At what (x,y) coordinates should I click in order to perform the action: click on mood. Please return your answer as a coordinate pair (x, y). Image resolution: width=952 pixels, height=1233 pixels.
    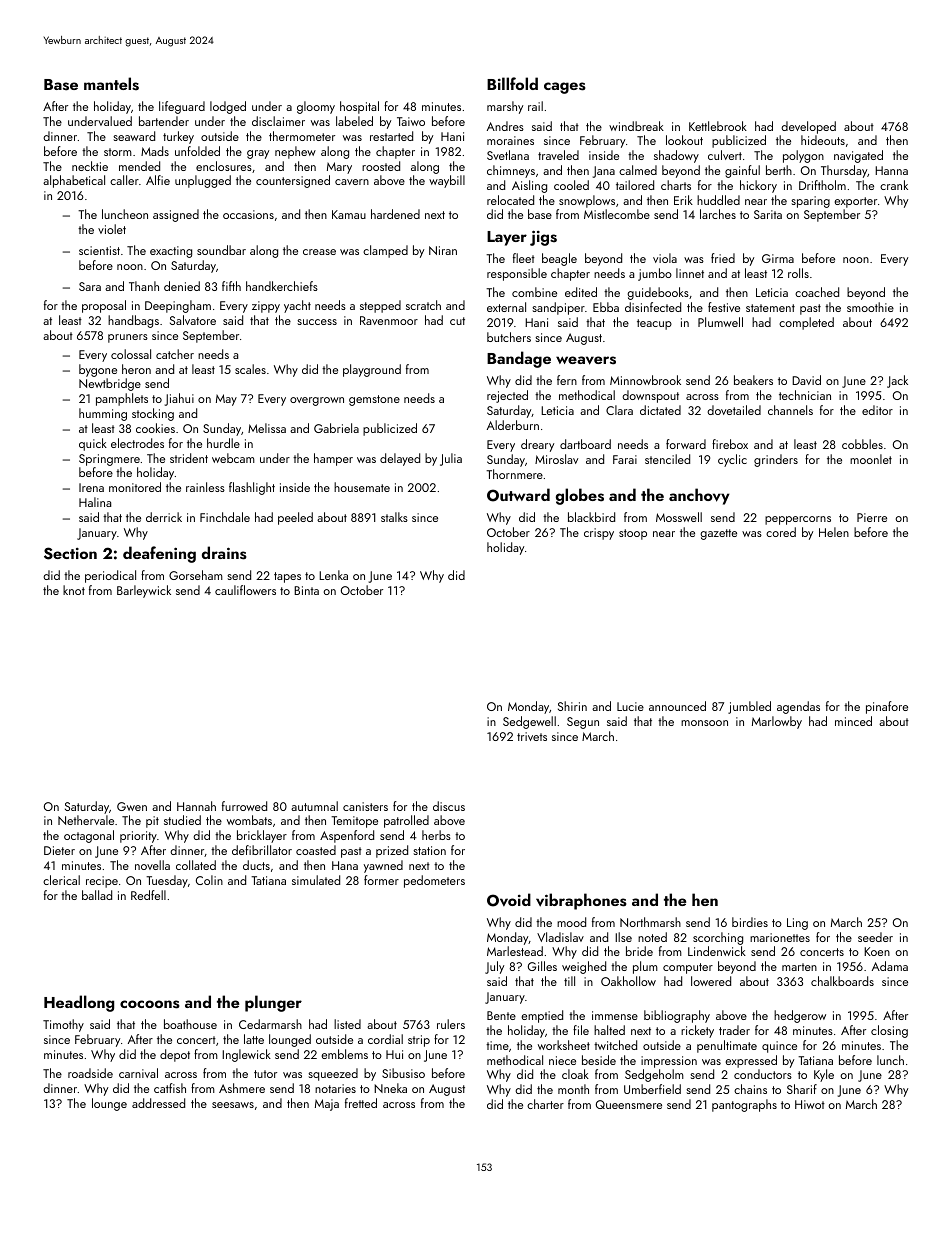
    Looking at the image, I should click on (571, 922).
